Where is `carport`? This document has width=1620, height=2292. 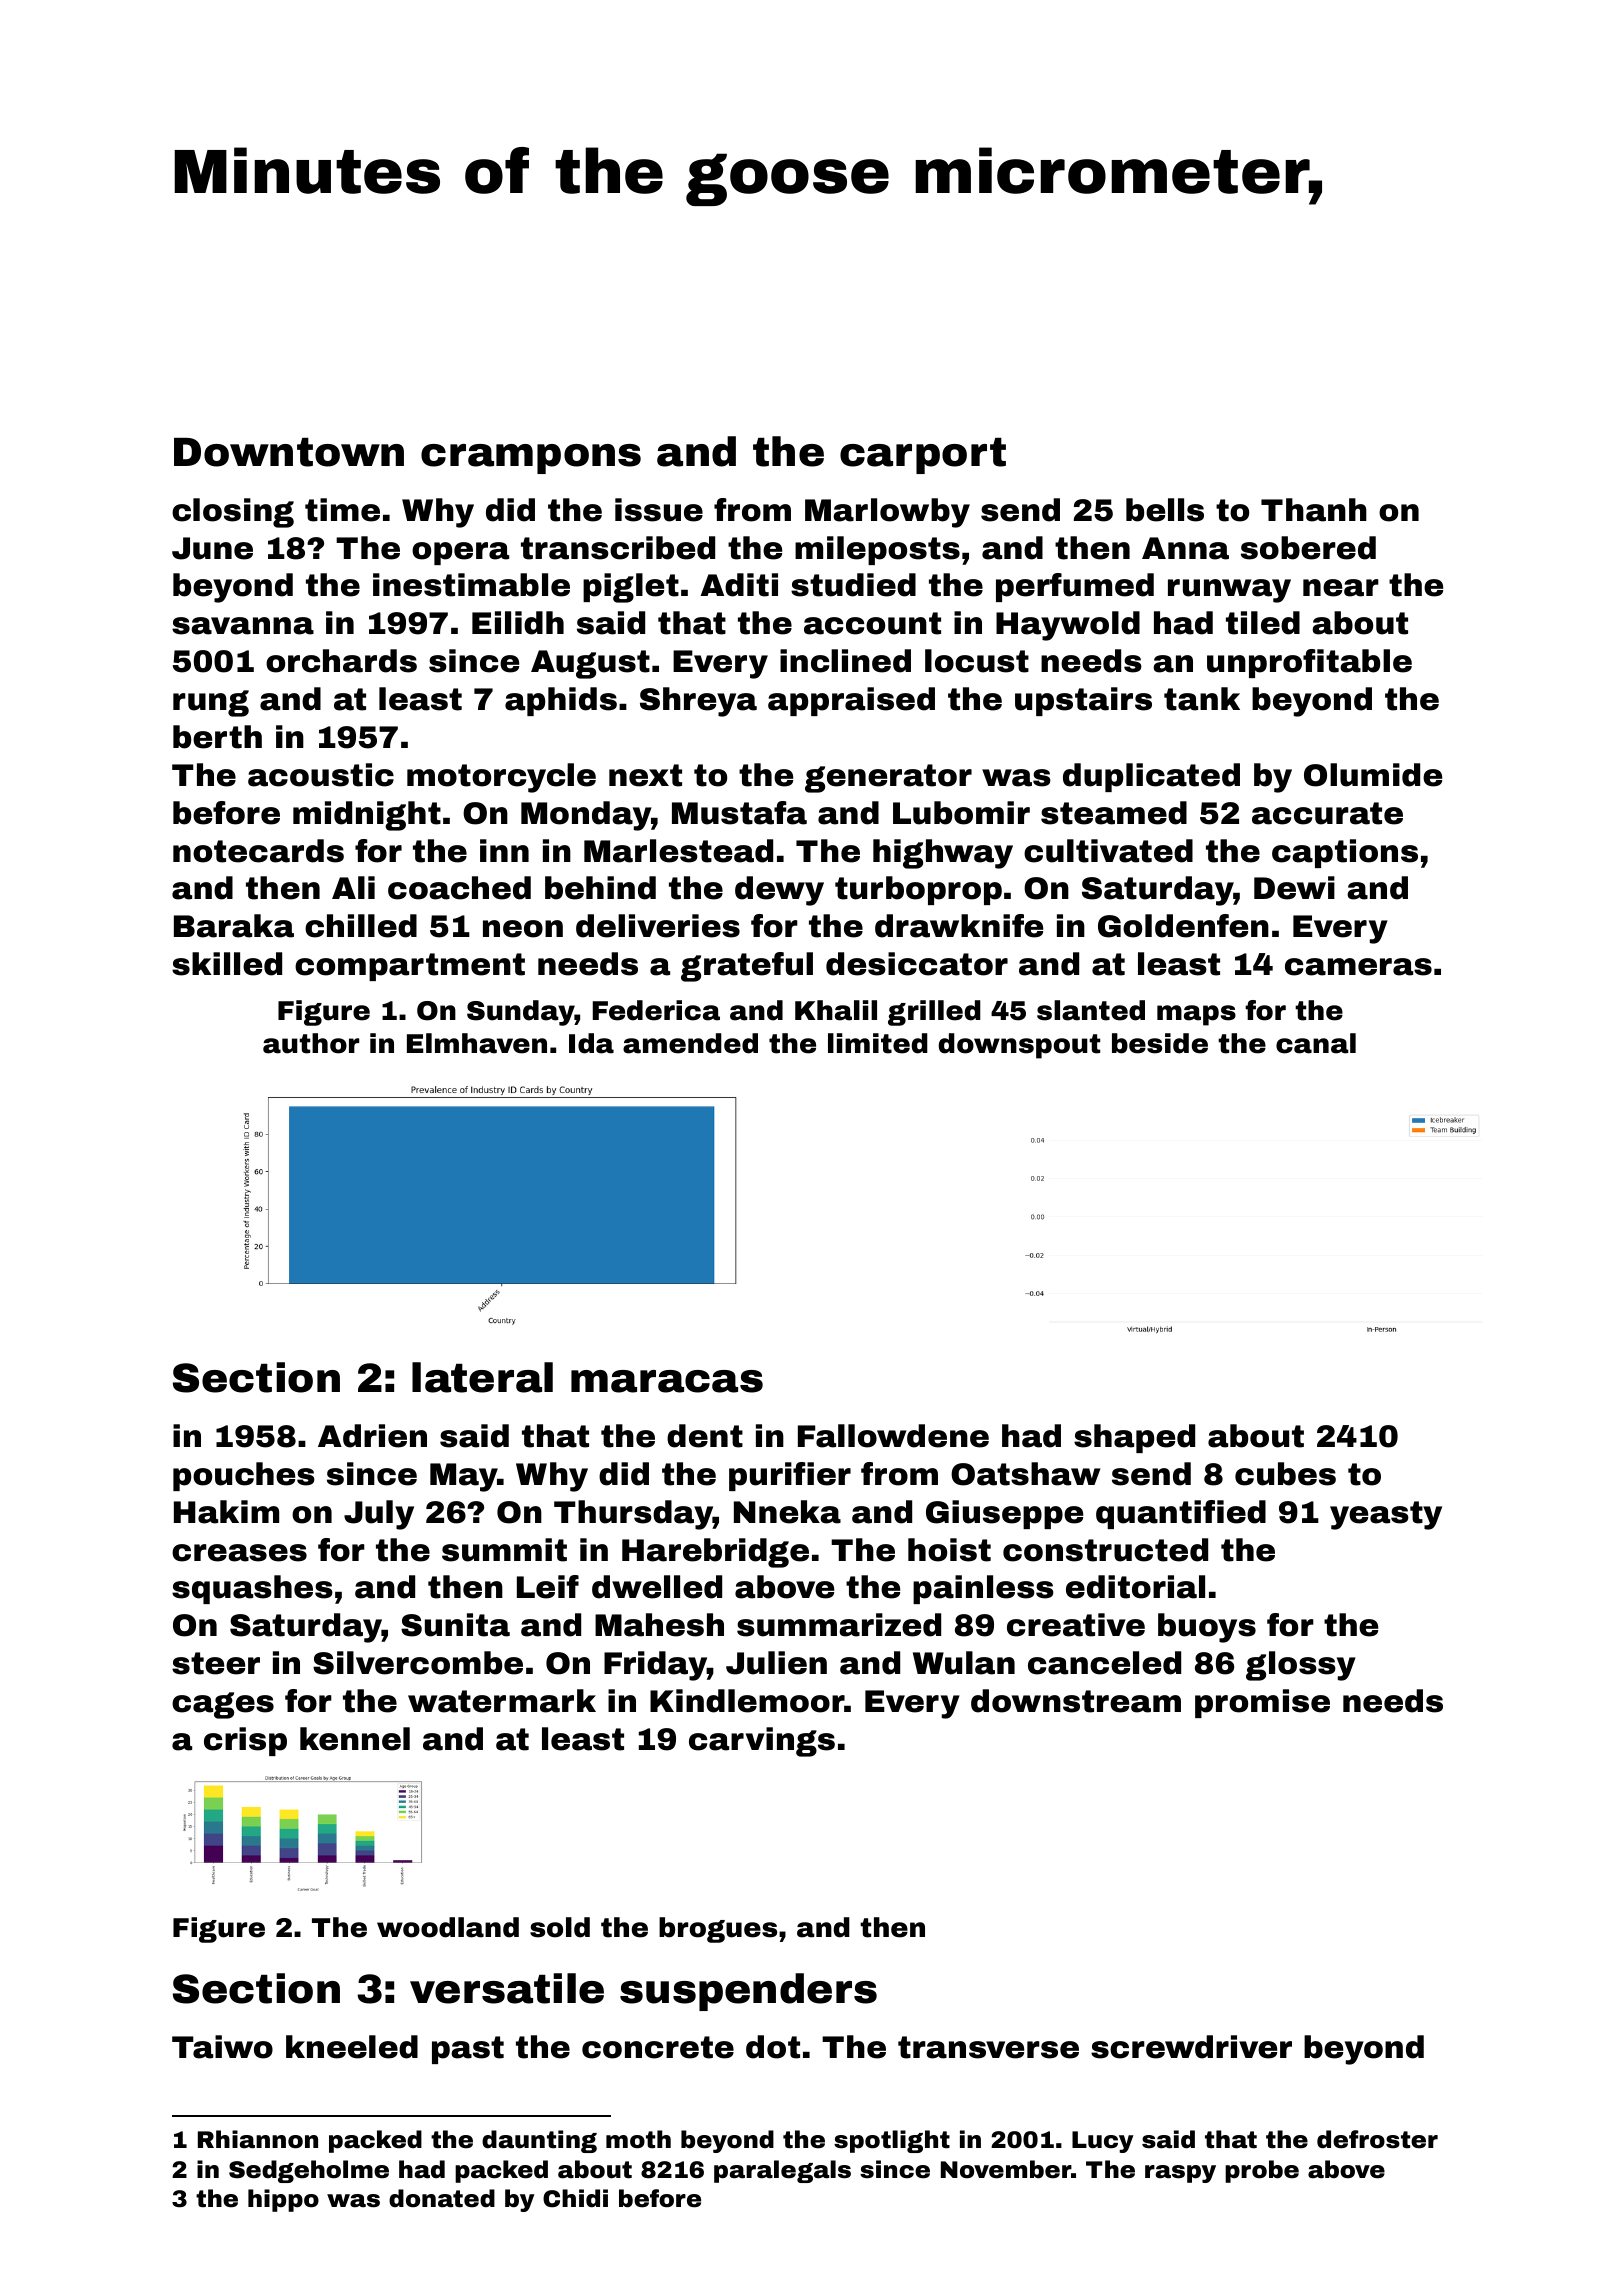
carport is located at coordinates (923, 456).
